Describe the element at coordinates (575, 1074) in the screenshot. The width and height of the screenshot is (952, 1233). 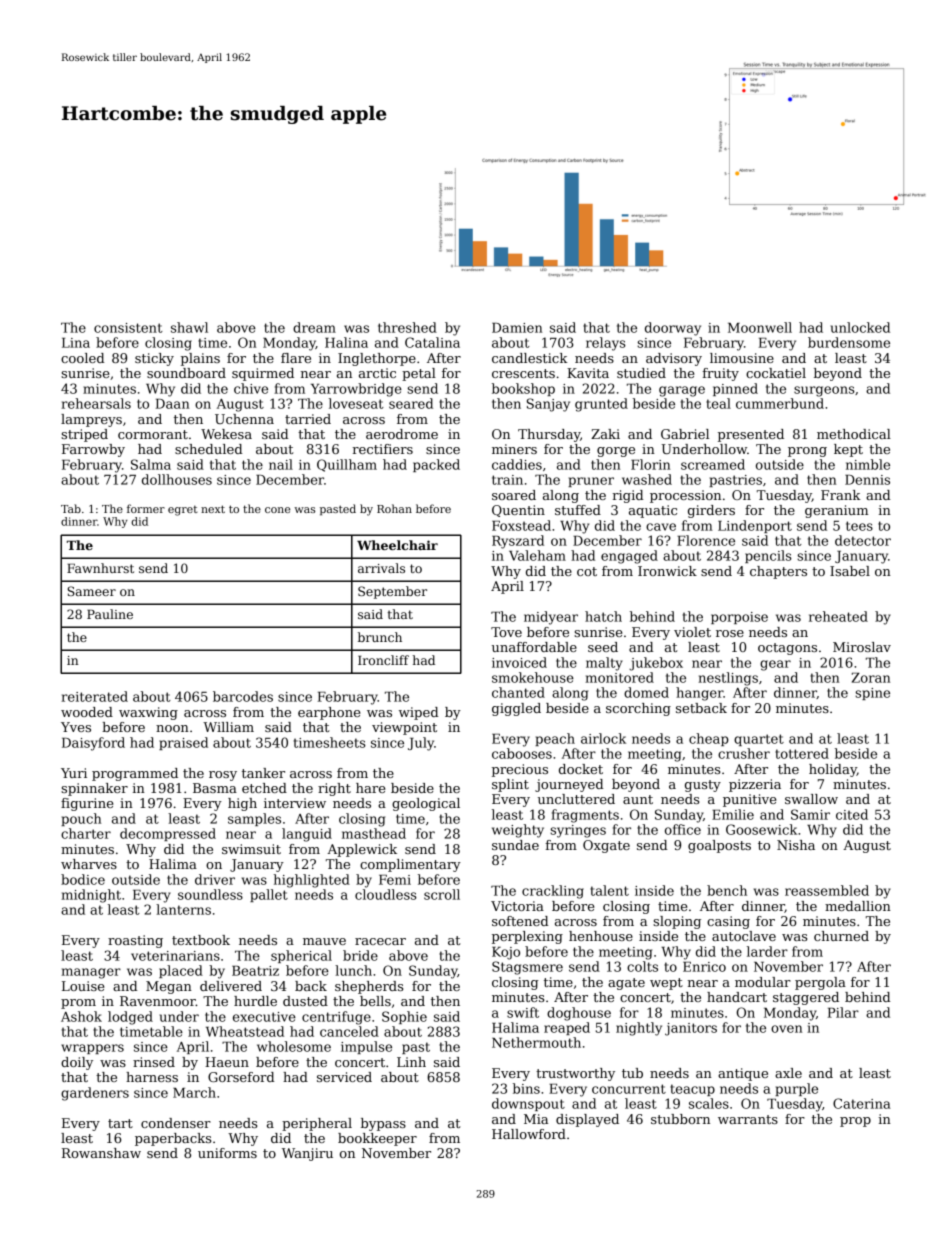
I see `trustworthy` at that location.
